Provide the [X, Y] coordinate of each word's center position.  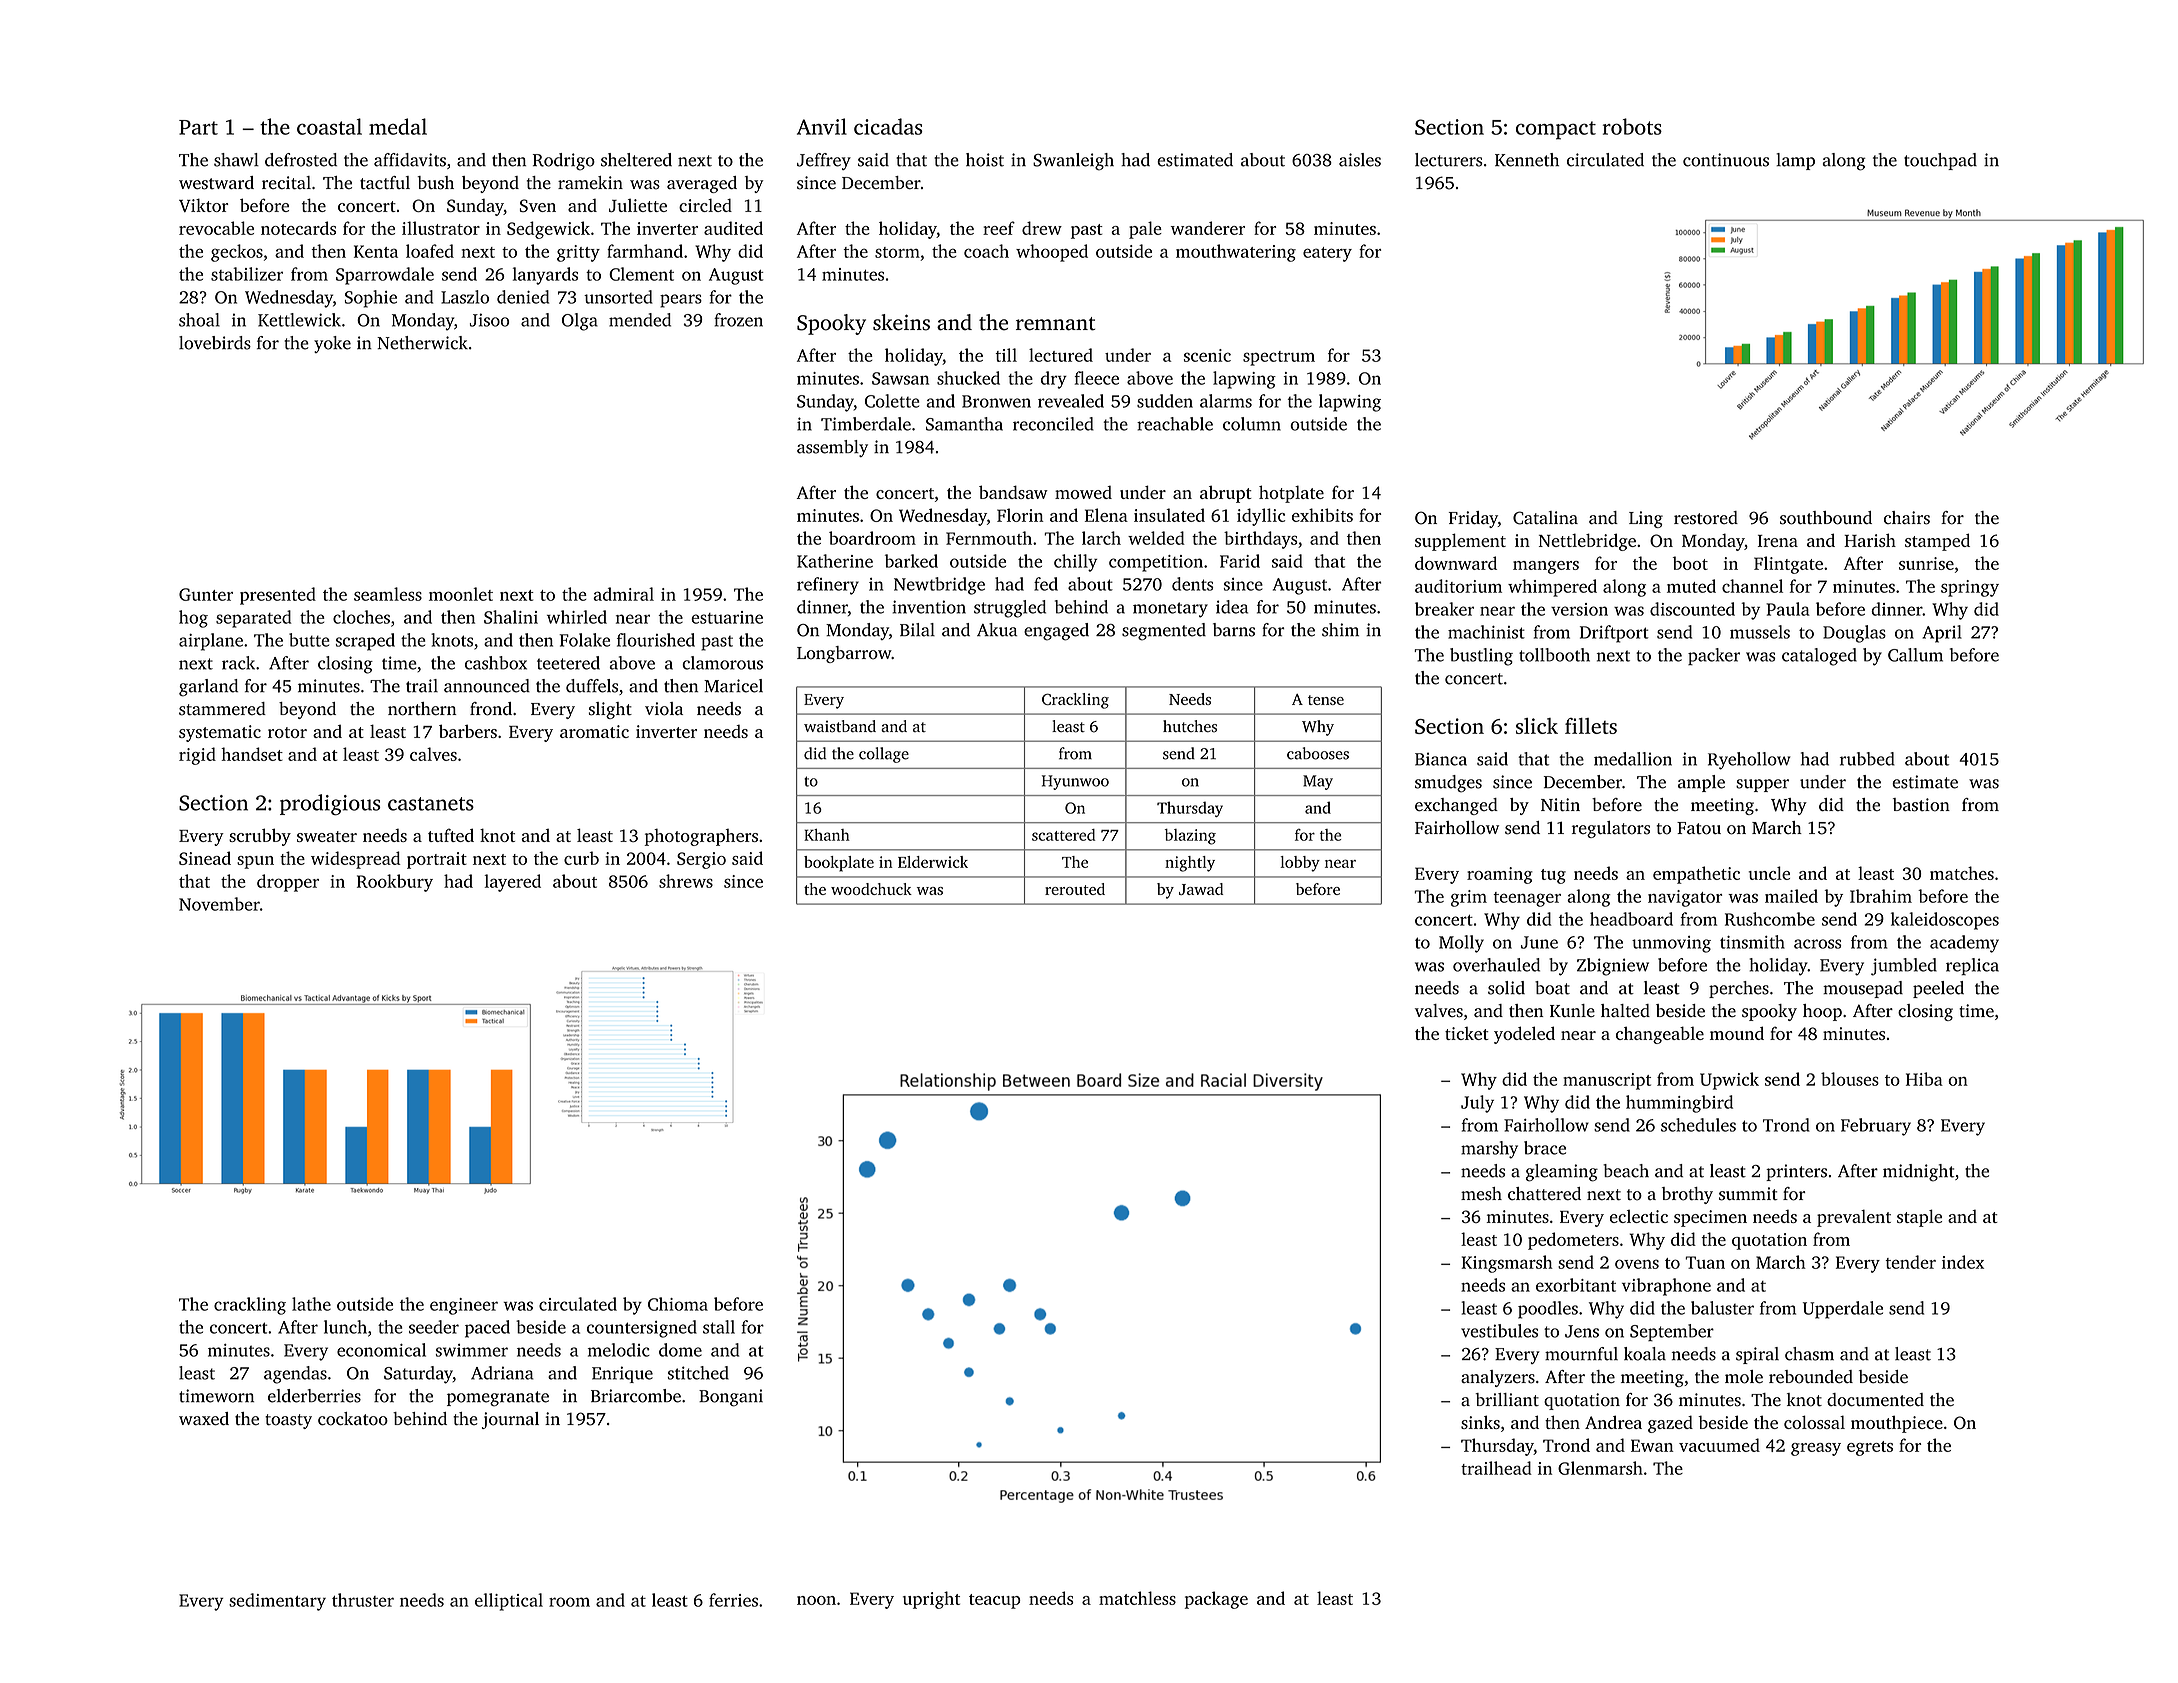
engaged [1056, 632]
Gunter [206, 594]
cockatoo [353, 1419]
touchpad [1940, 161]
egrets [1870, 1448]
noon [816, 1600]
